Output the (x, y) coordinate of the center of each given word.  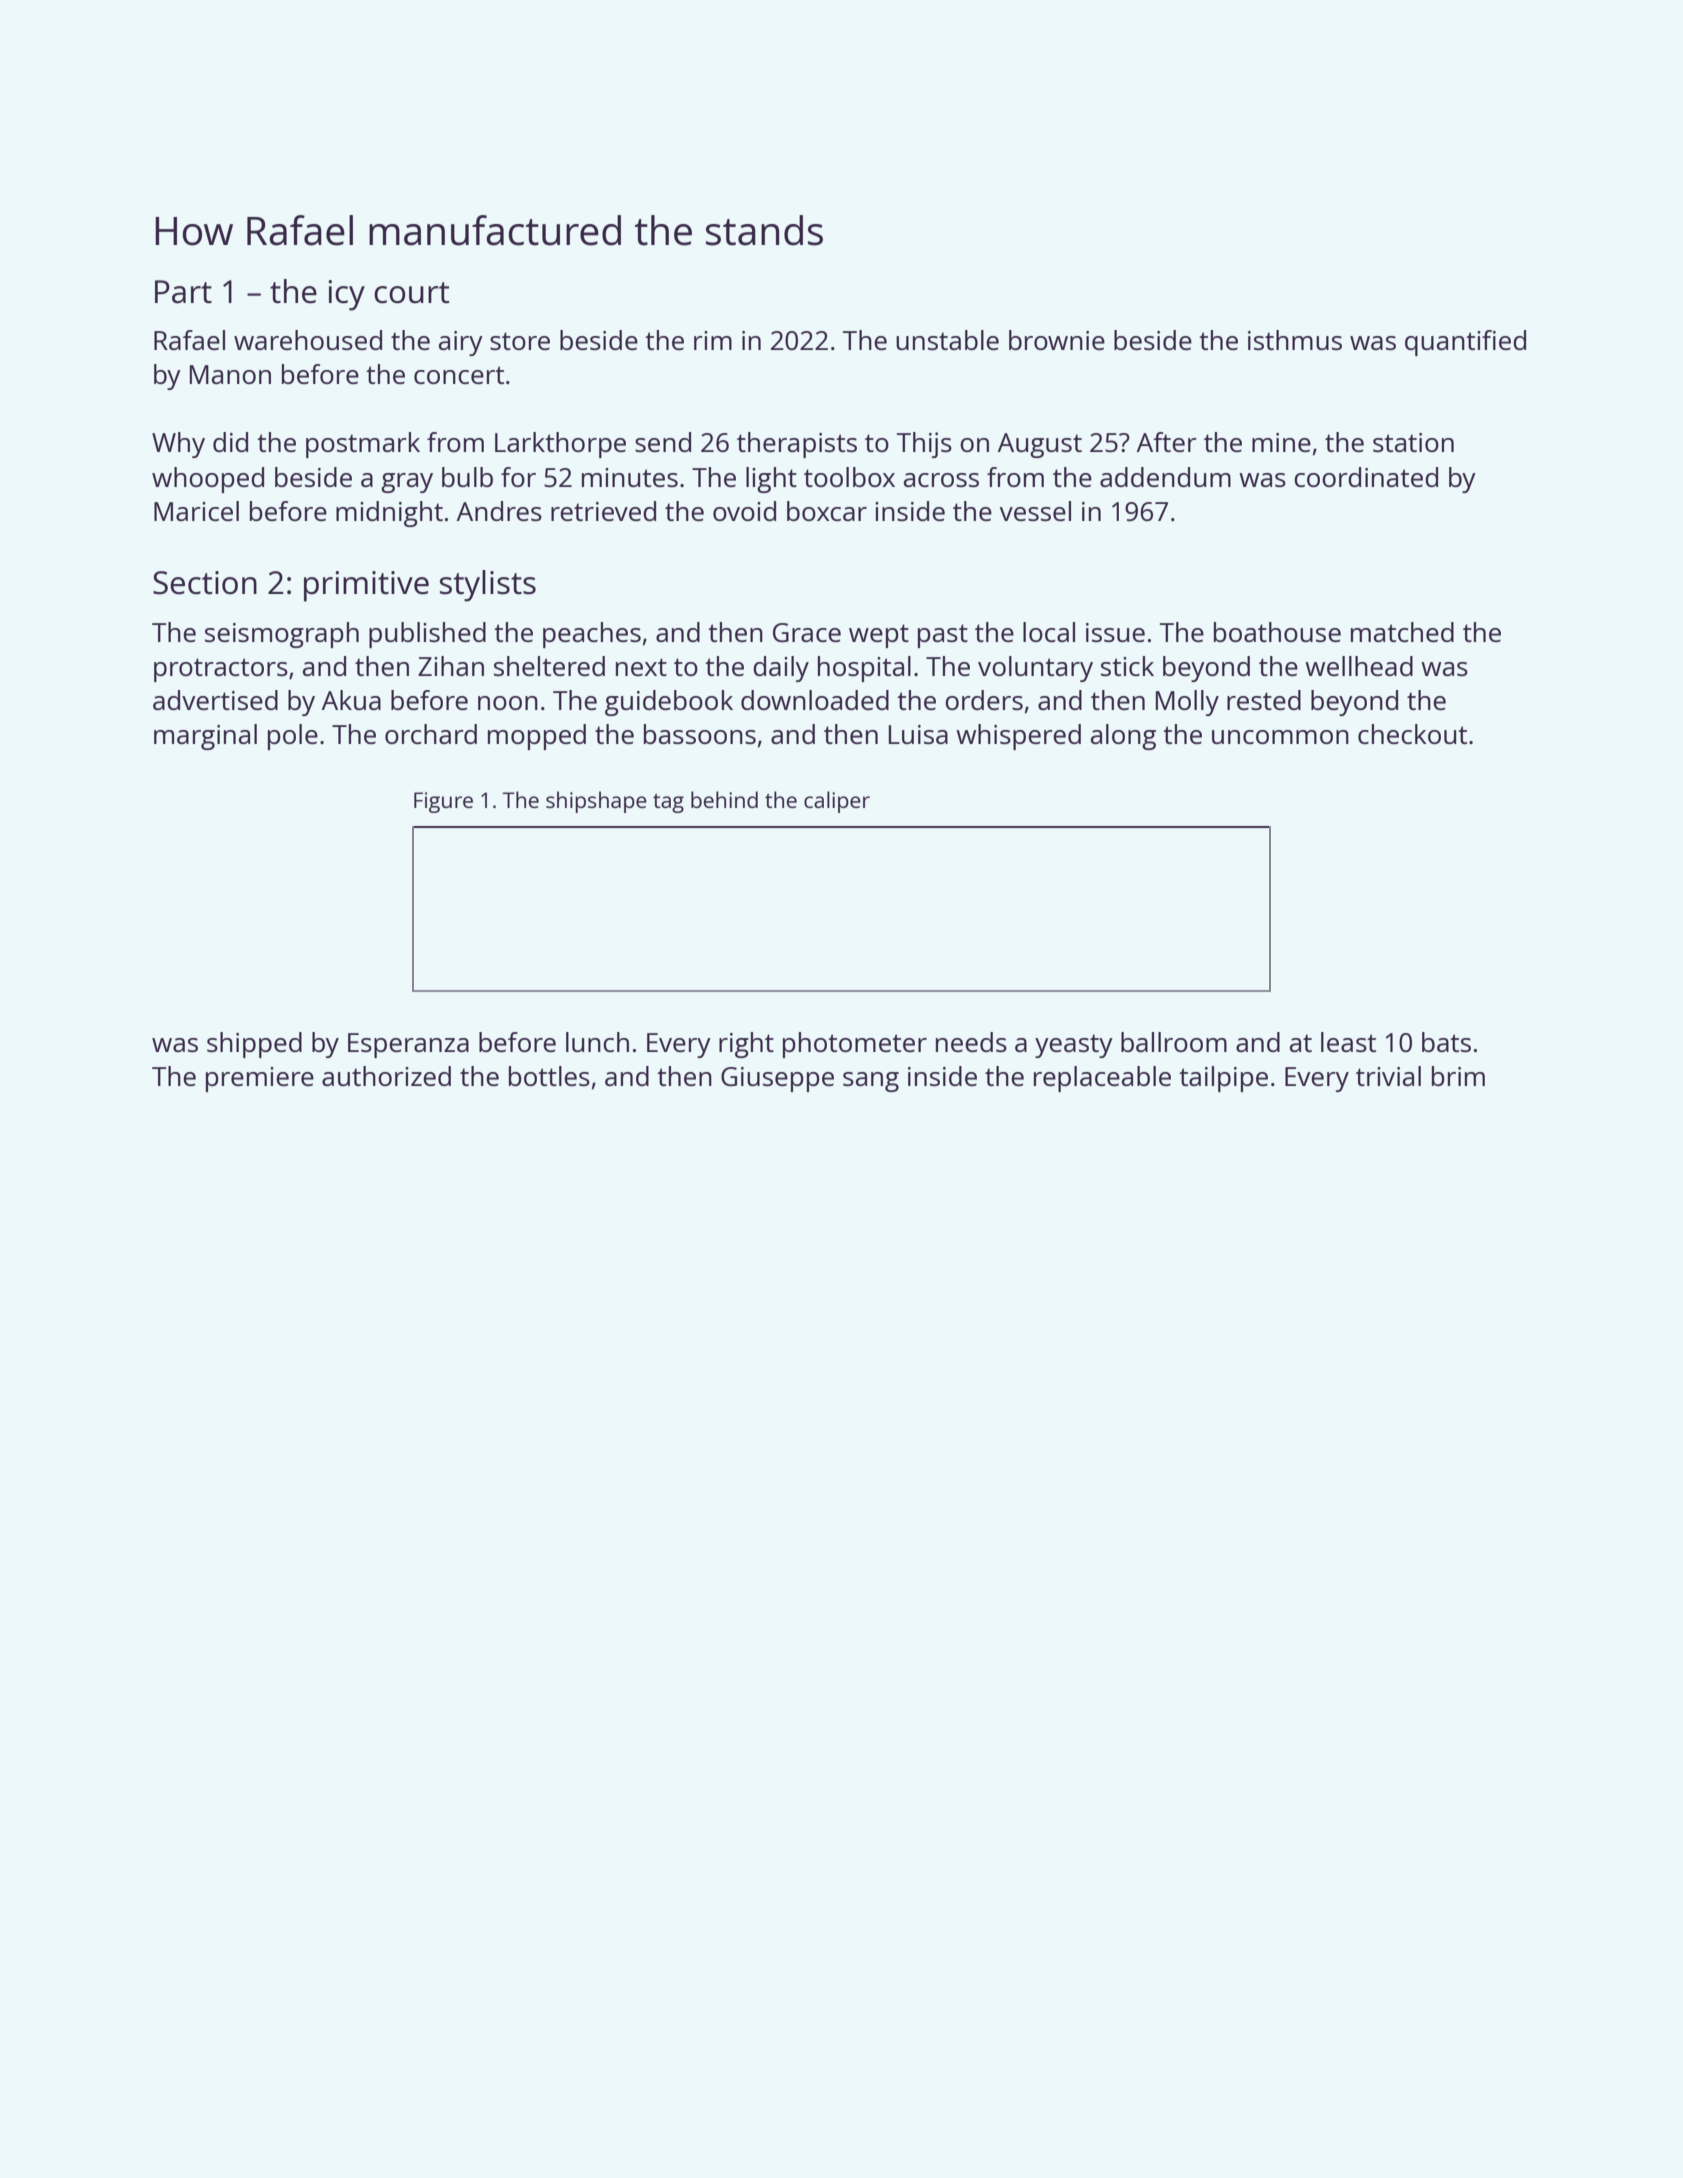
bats (1446, 1042)
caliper (837, 802)
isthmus (1295, 340)
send (663, 442)
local (1049, 632)
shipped (254, 1045)
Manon (230, 374)
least (1348, 1042)
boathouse (1277, 632)
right (746, 1045)
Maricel (196, 511)
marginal (205, 737)
